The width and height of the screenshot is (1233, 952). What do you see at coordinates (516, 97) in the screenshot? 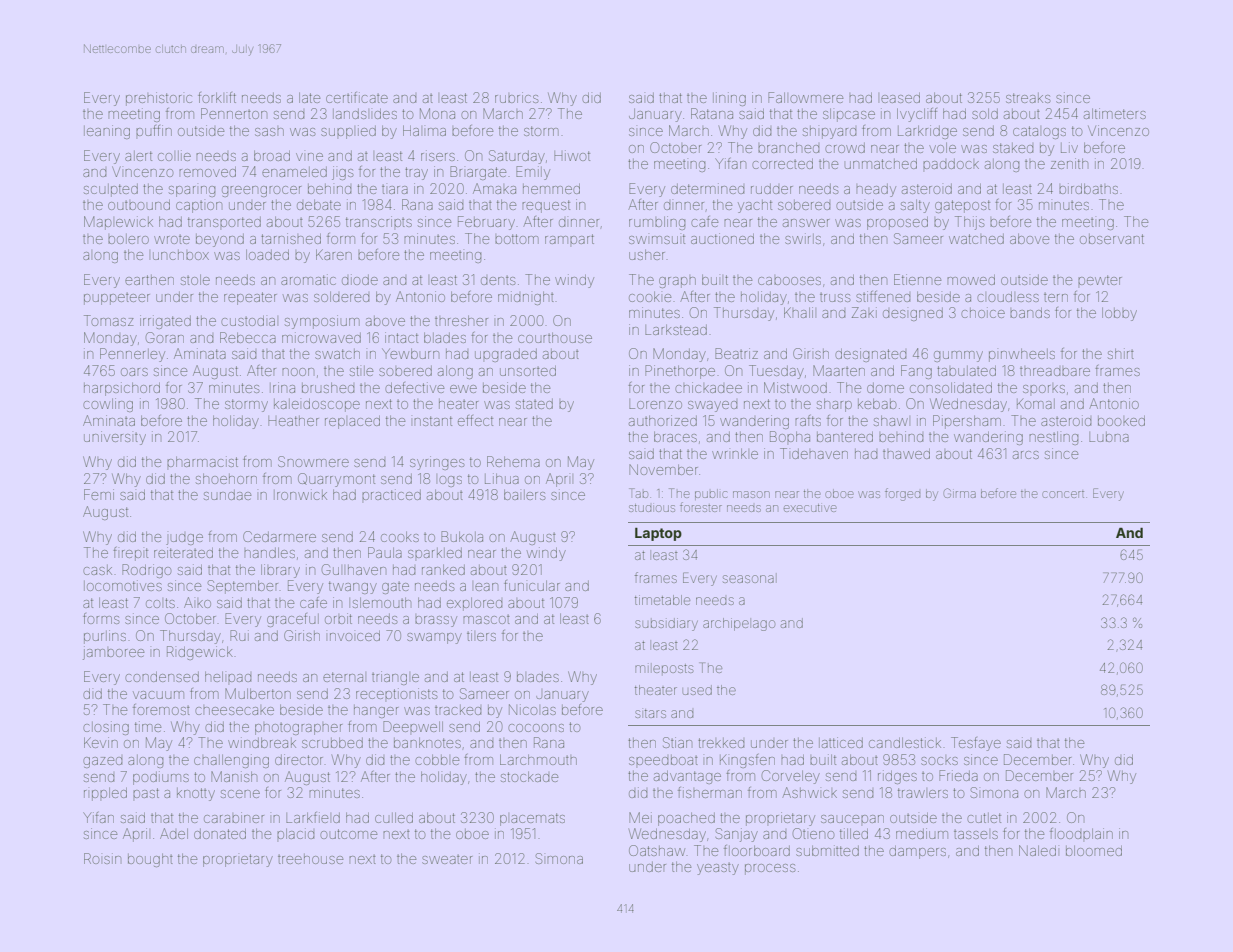
I see `rubrics` at bounding box center [516, 97].
